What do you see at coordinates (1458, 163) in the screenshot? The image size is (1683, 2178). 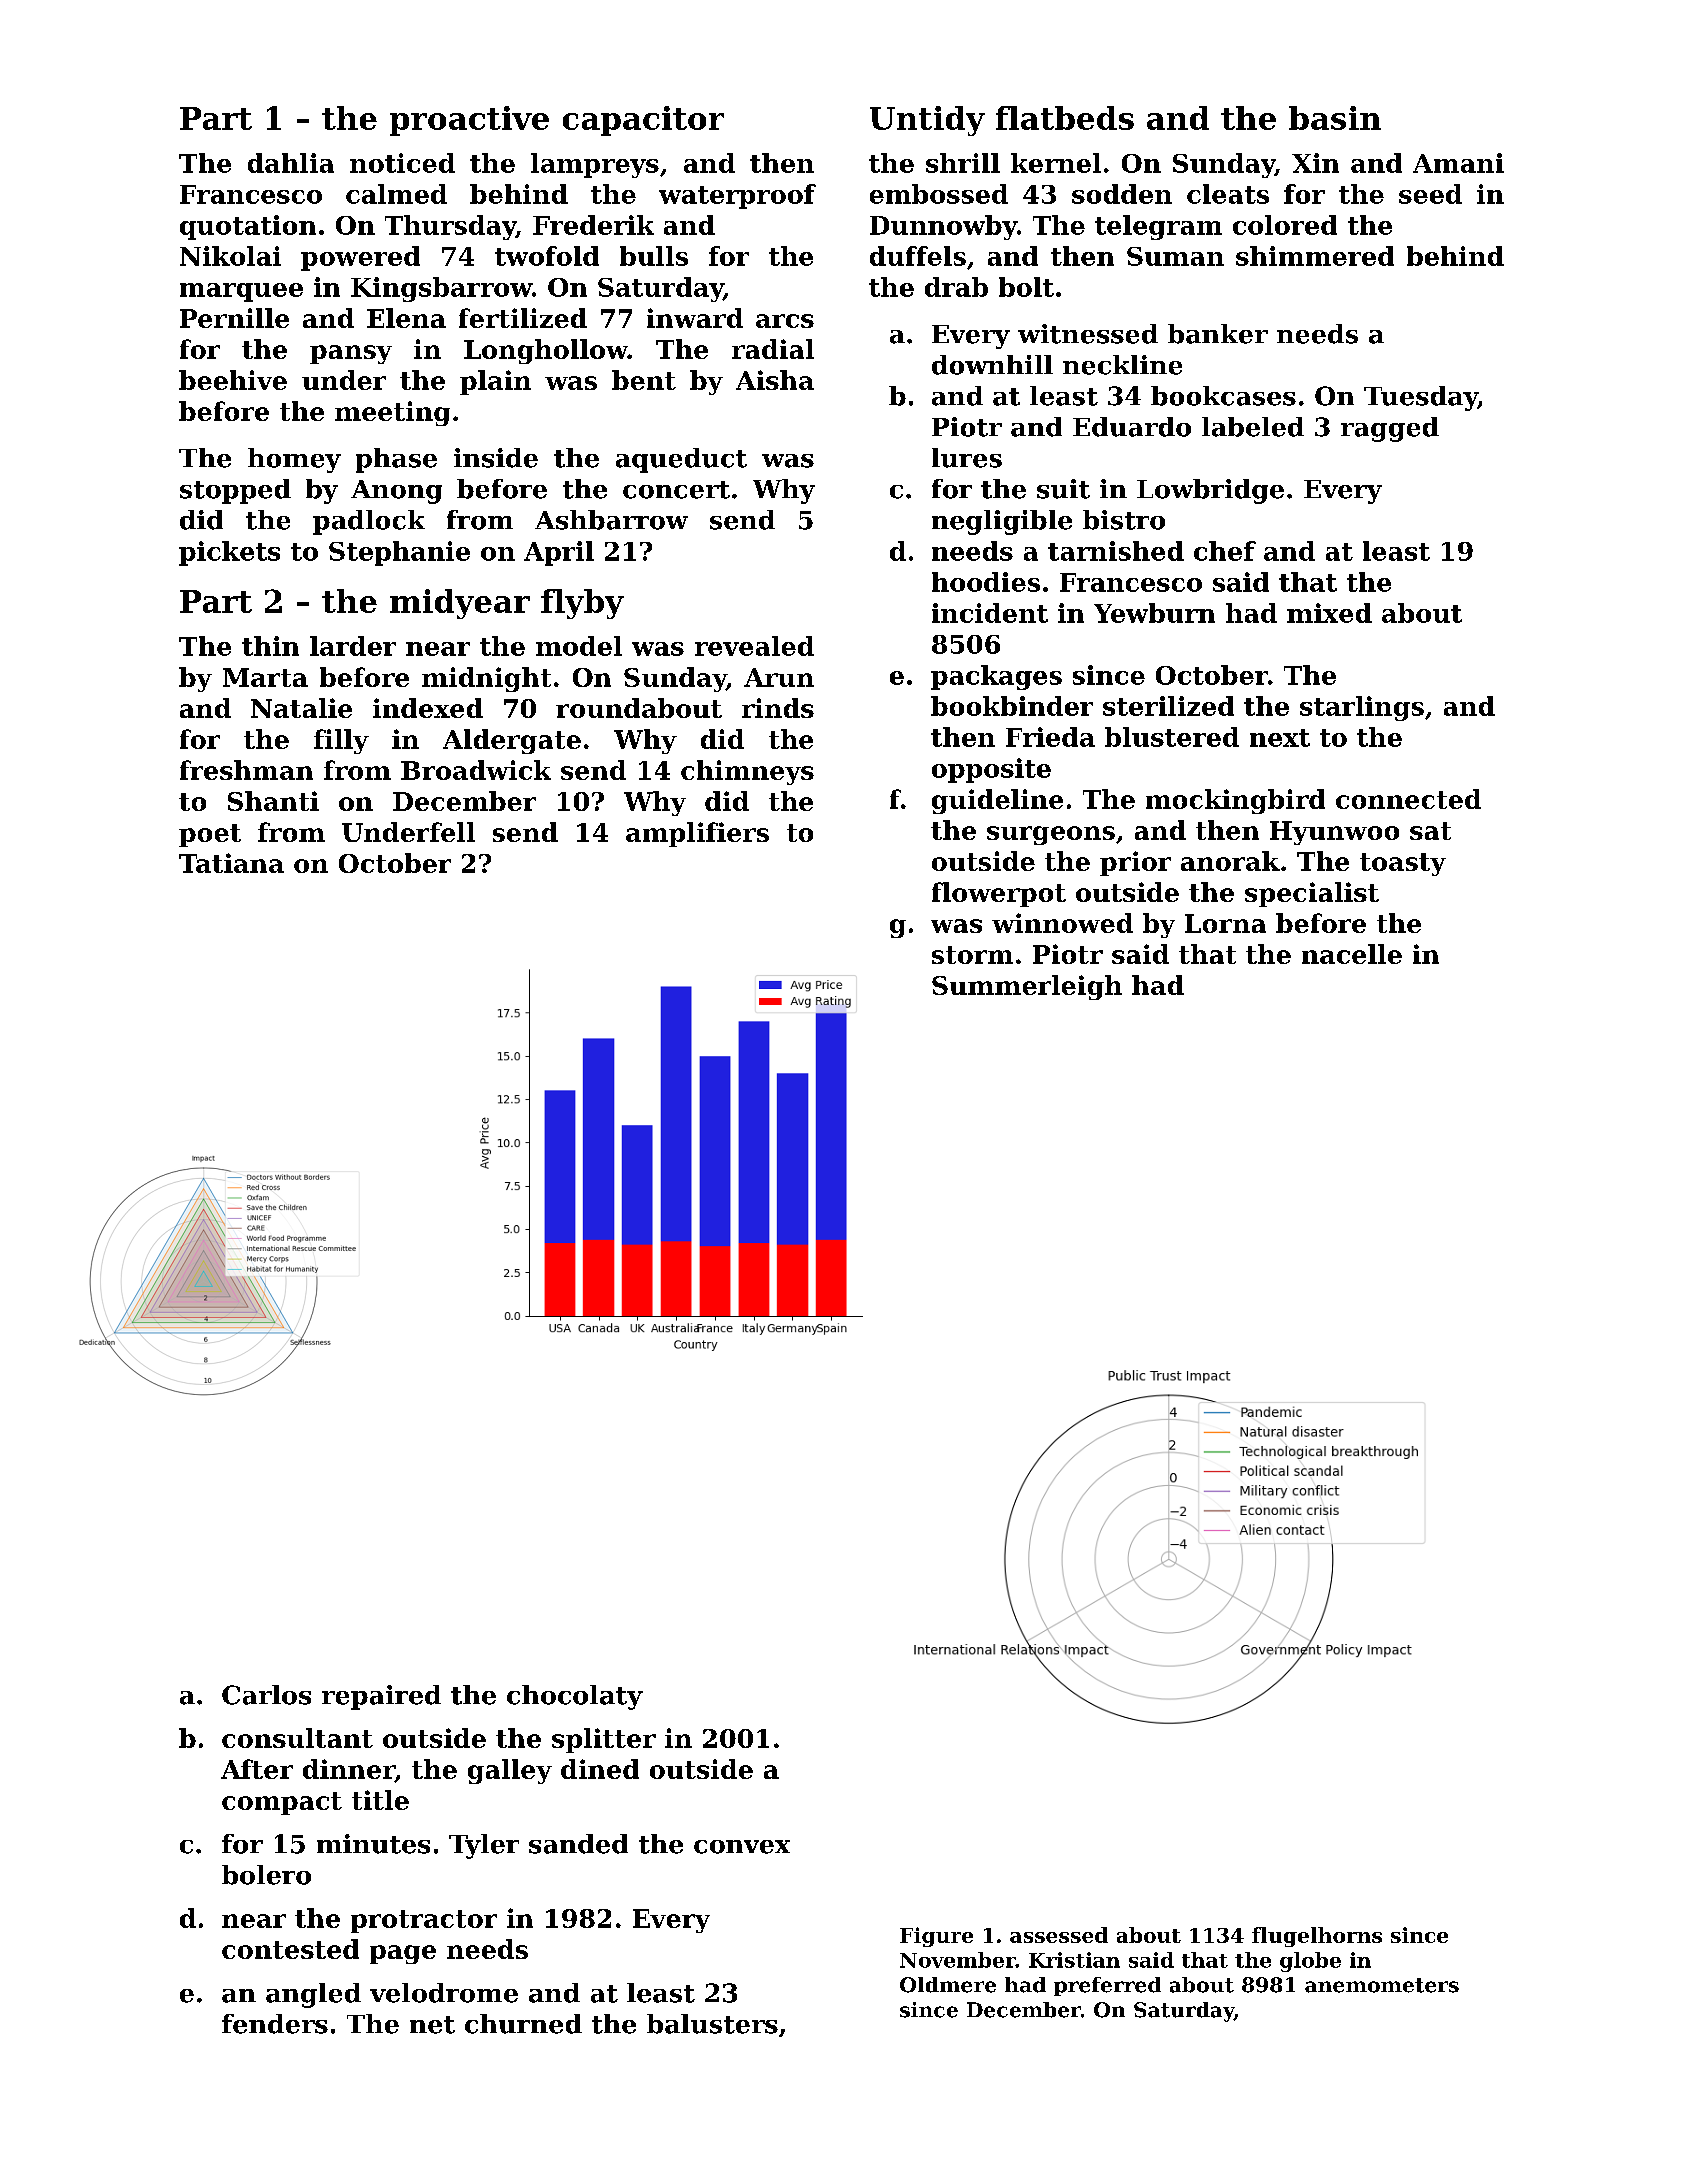 I see `Amani` at bounding box center [1458, 163].
